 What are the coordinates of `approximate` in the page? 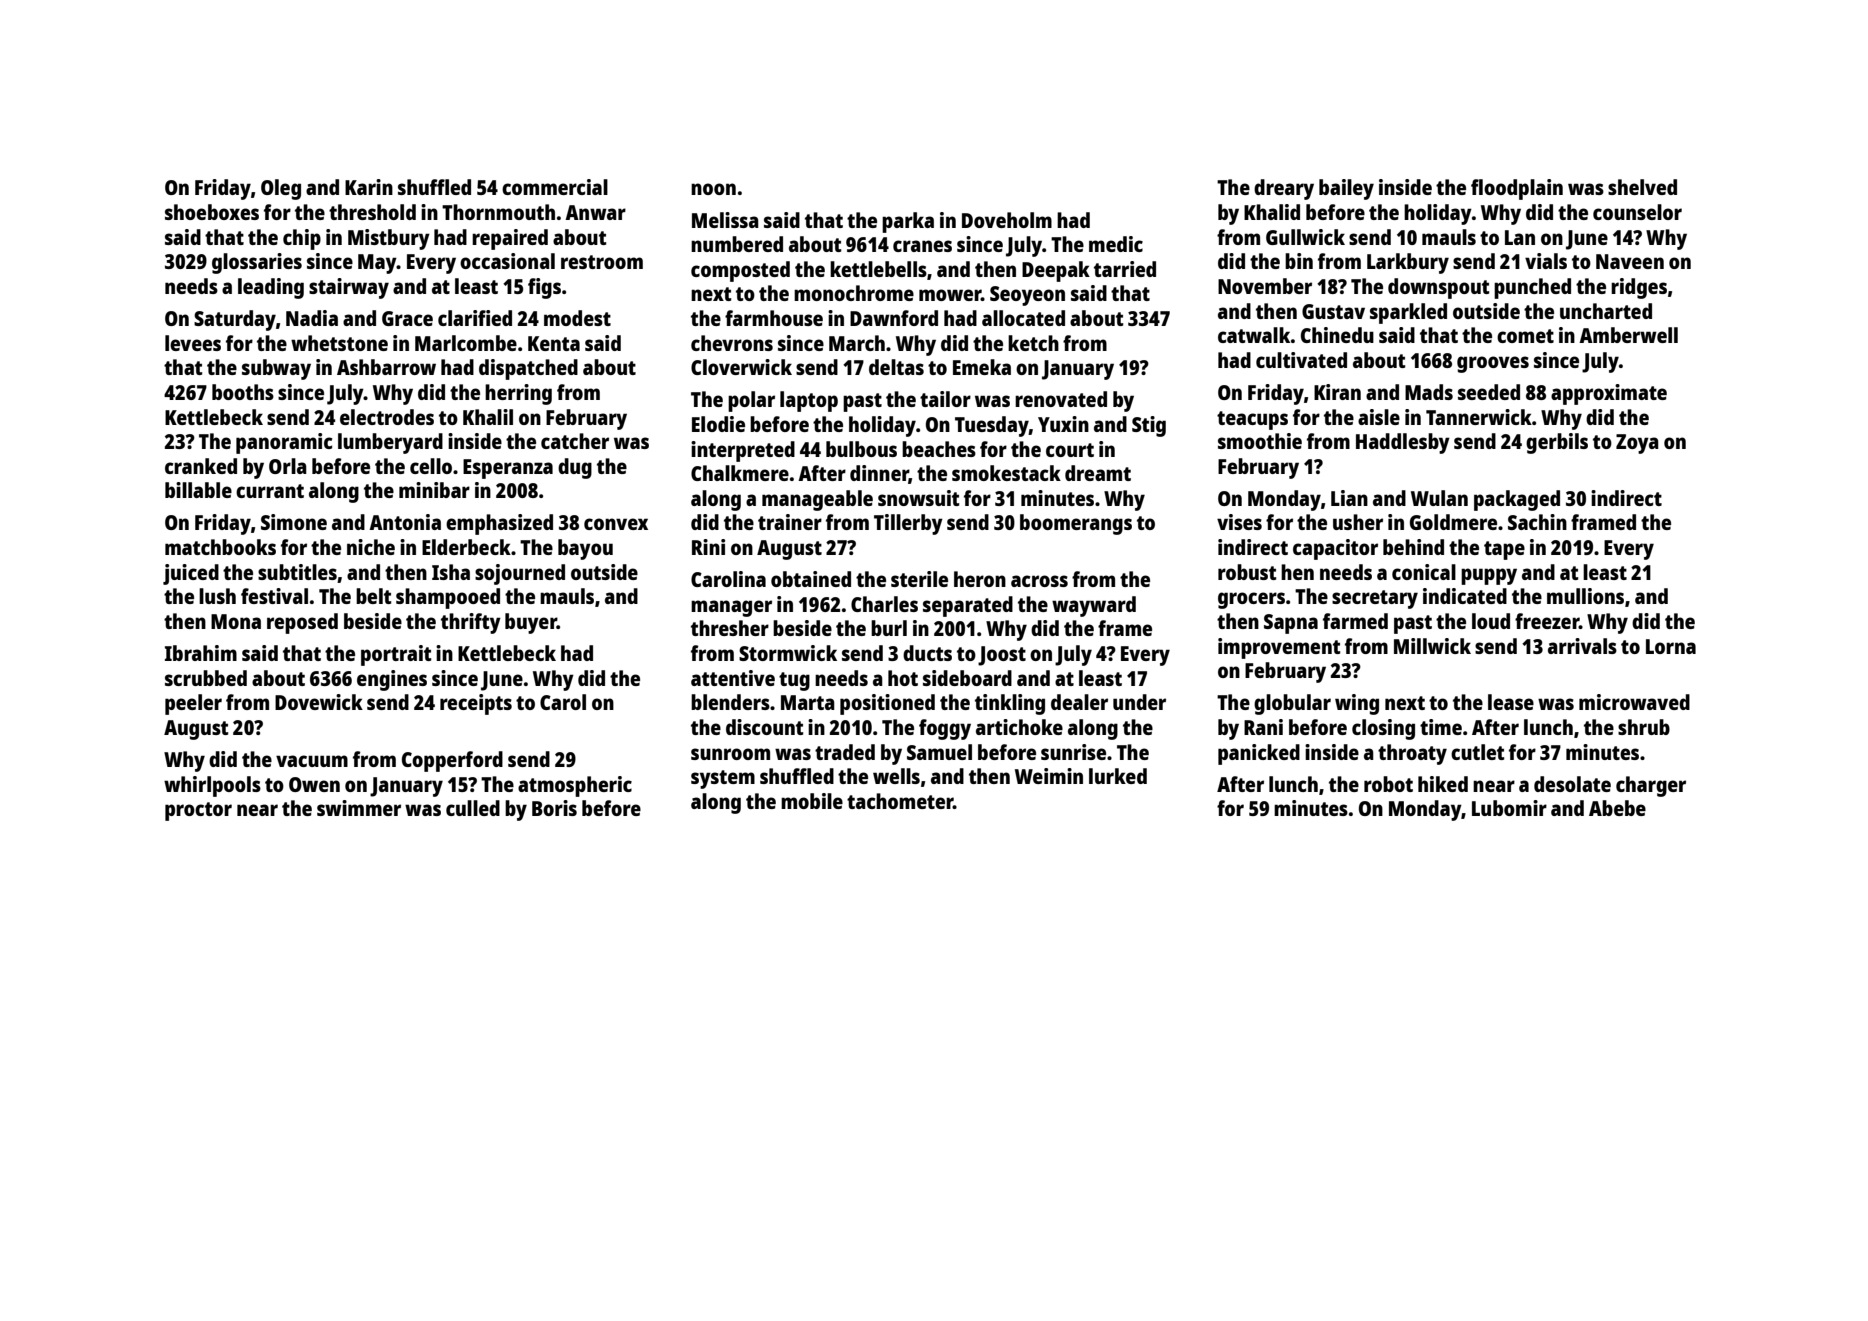 It's located at (1609, 394).
